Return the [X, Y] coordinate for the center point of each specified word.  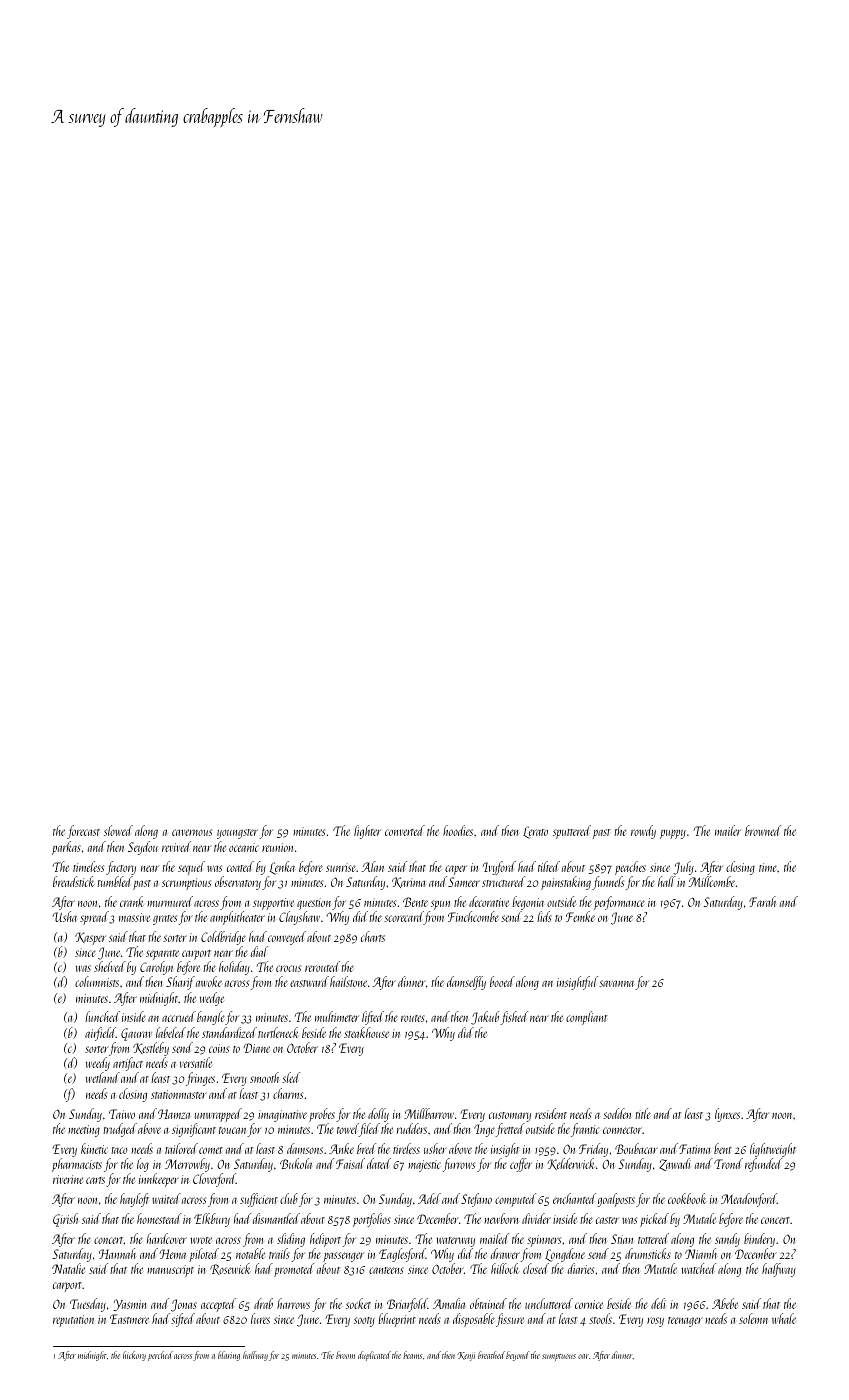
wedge [212, 999]
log [143, 1165]
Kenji [466, 1356]
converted [405, 830]
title [643, 1113]
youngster [237, 834]
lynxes [727, 1115]
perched [160, 1356]
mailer [728, 830]
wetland [103, 1077]
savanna [616, 983]
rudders [412, 1128]
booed [502, 981]
